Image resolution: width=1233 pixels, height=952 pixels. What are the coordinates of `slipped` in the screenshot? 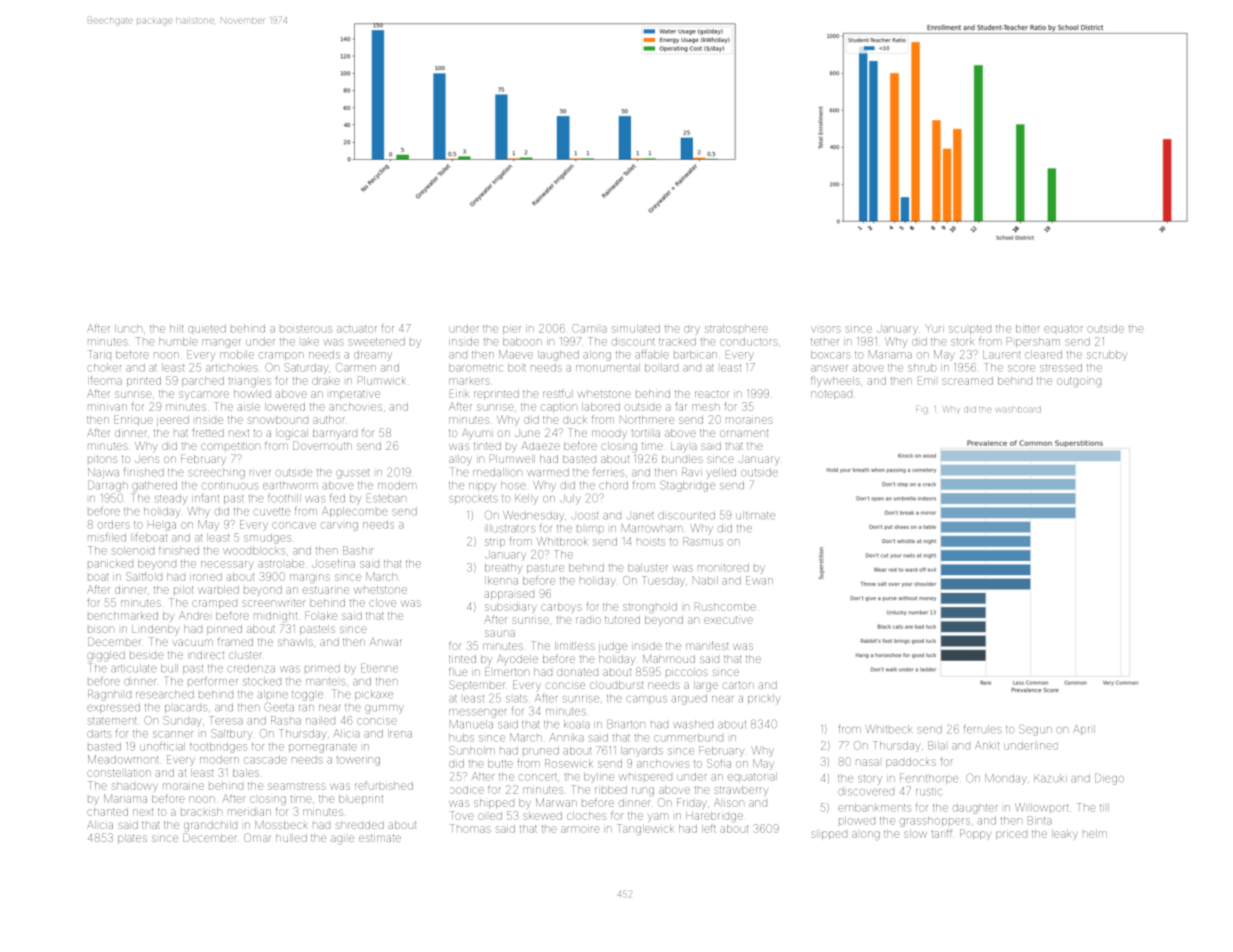 It's located at (829, 835).
